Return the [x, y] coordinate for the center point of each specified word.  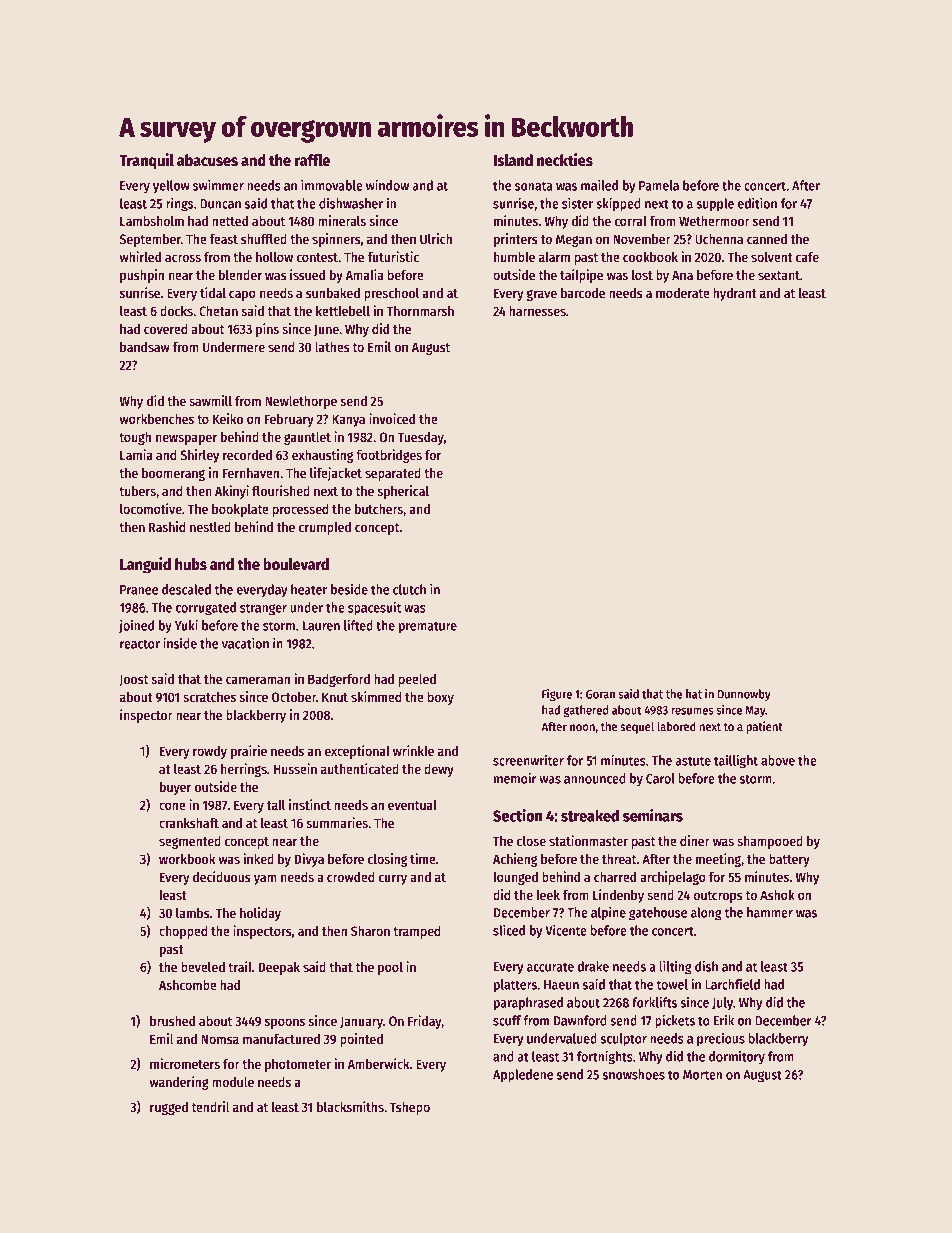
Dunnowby [744, 695]
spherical [403, 492]
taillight [736, 761]
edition [757, 203]
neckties [565, 159]
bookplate [240, 510]
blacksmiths [350, 1106]
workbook [187, 858]
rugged [169, 1108]
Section [517, 815]
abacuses [207, 160]
